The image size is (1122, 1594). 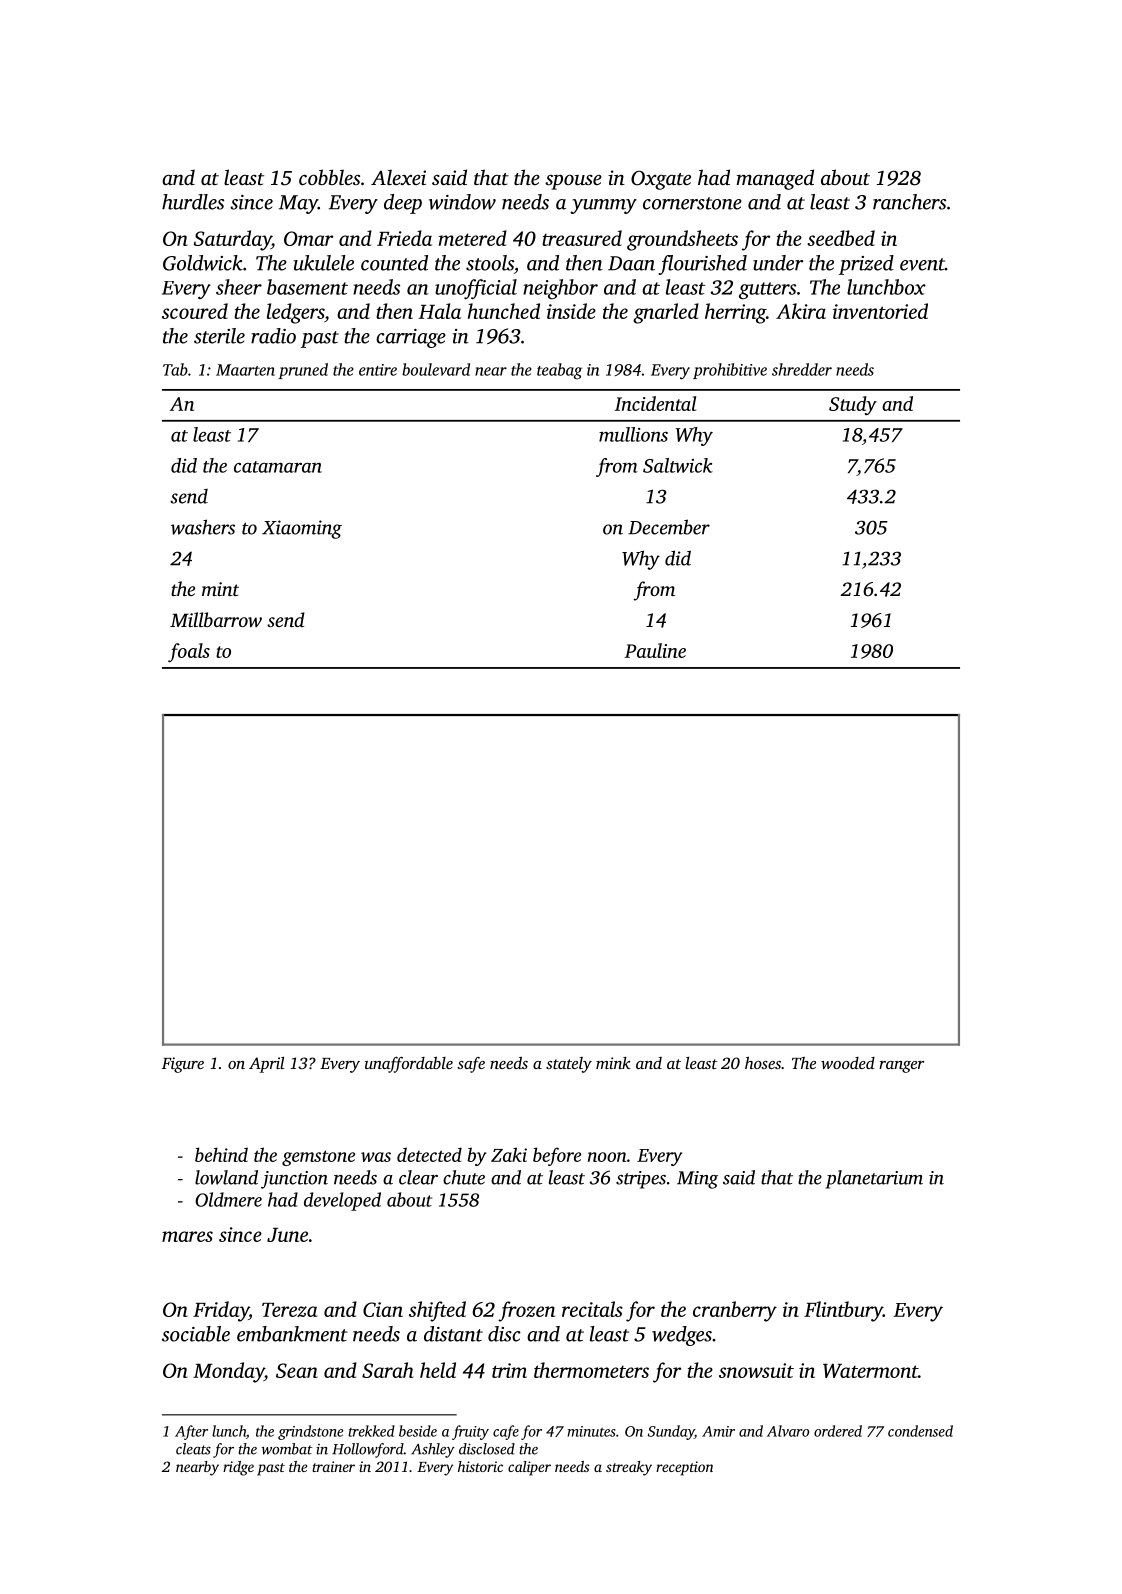 I want to click on April, so click(x=266, y=1065).
